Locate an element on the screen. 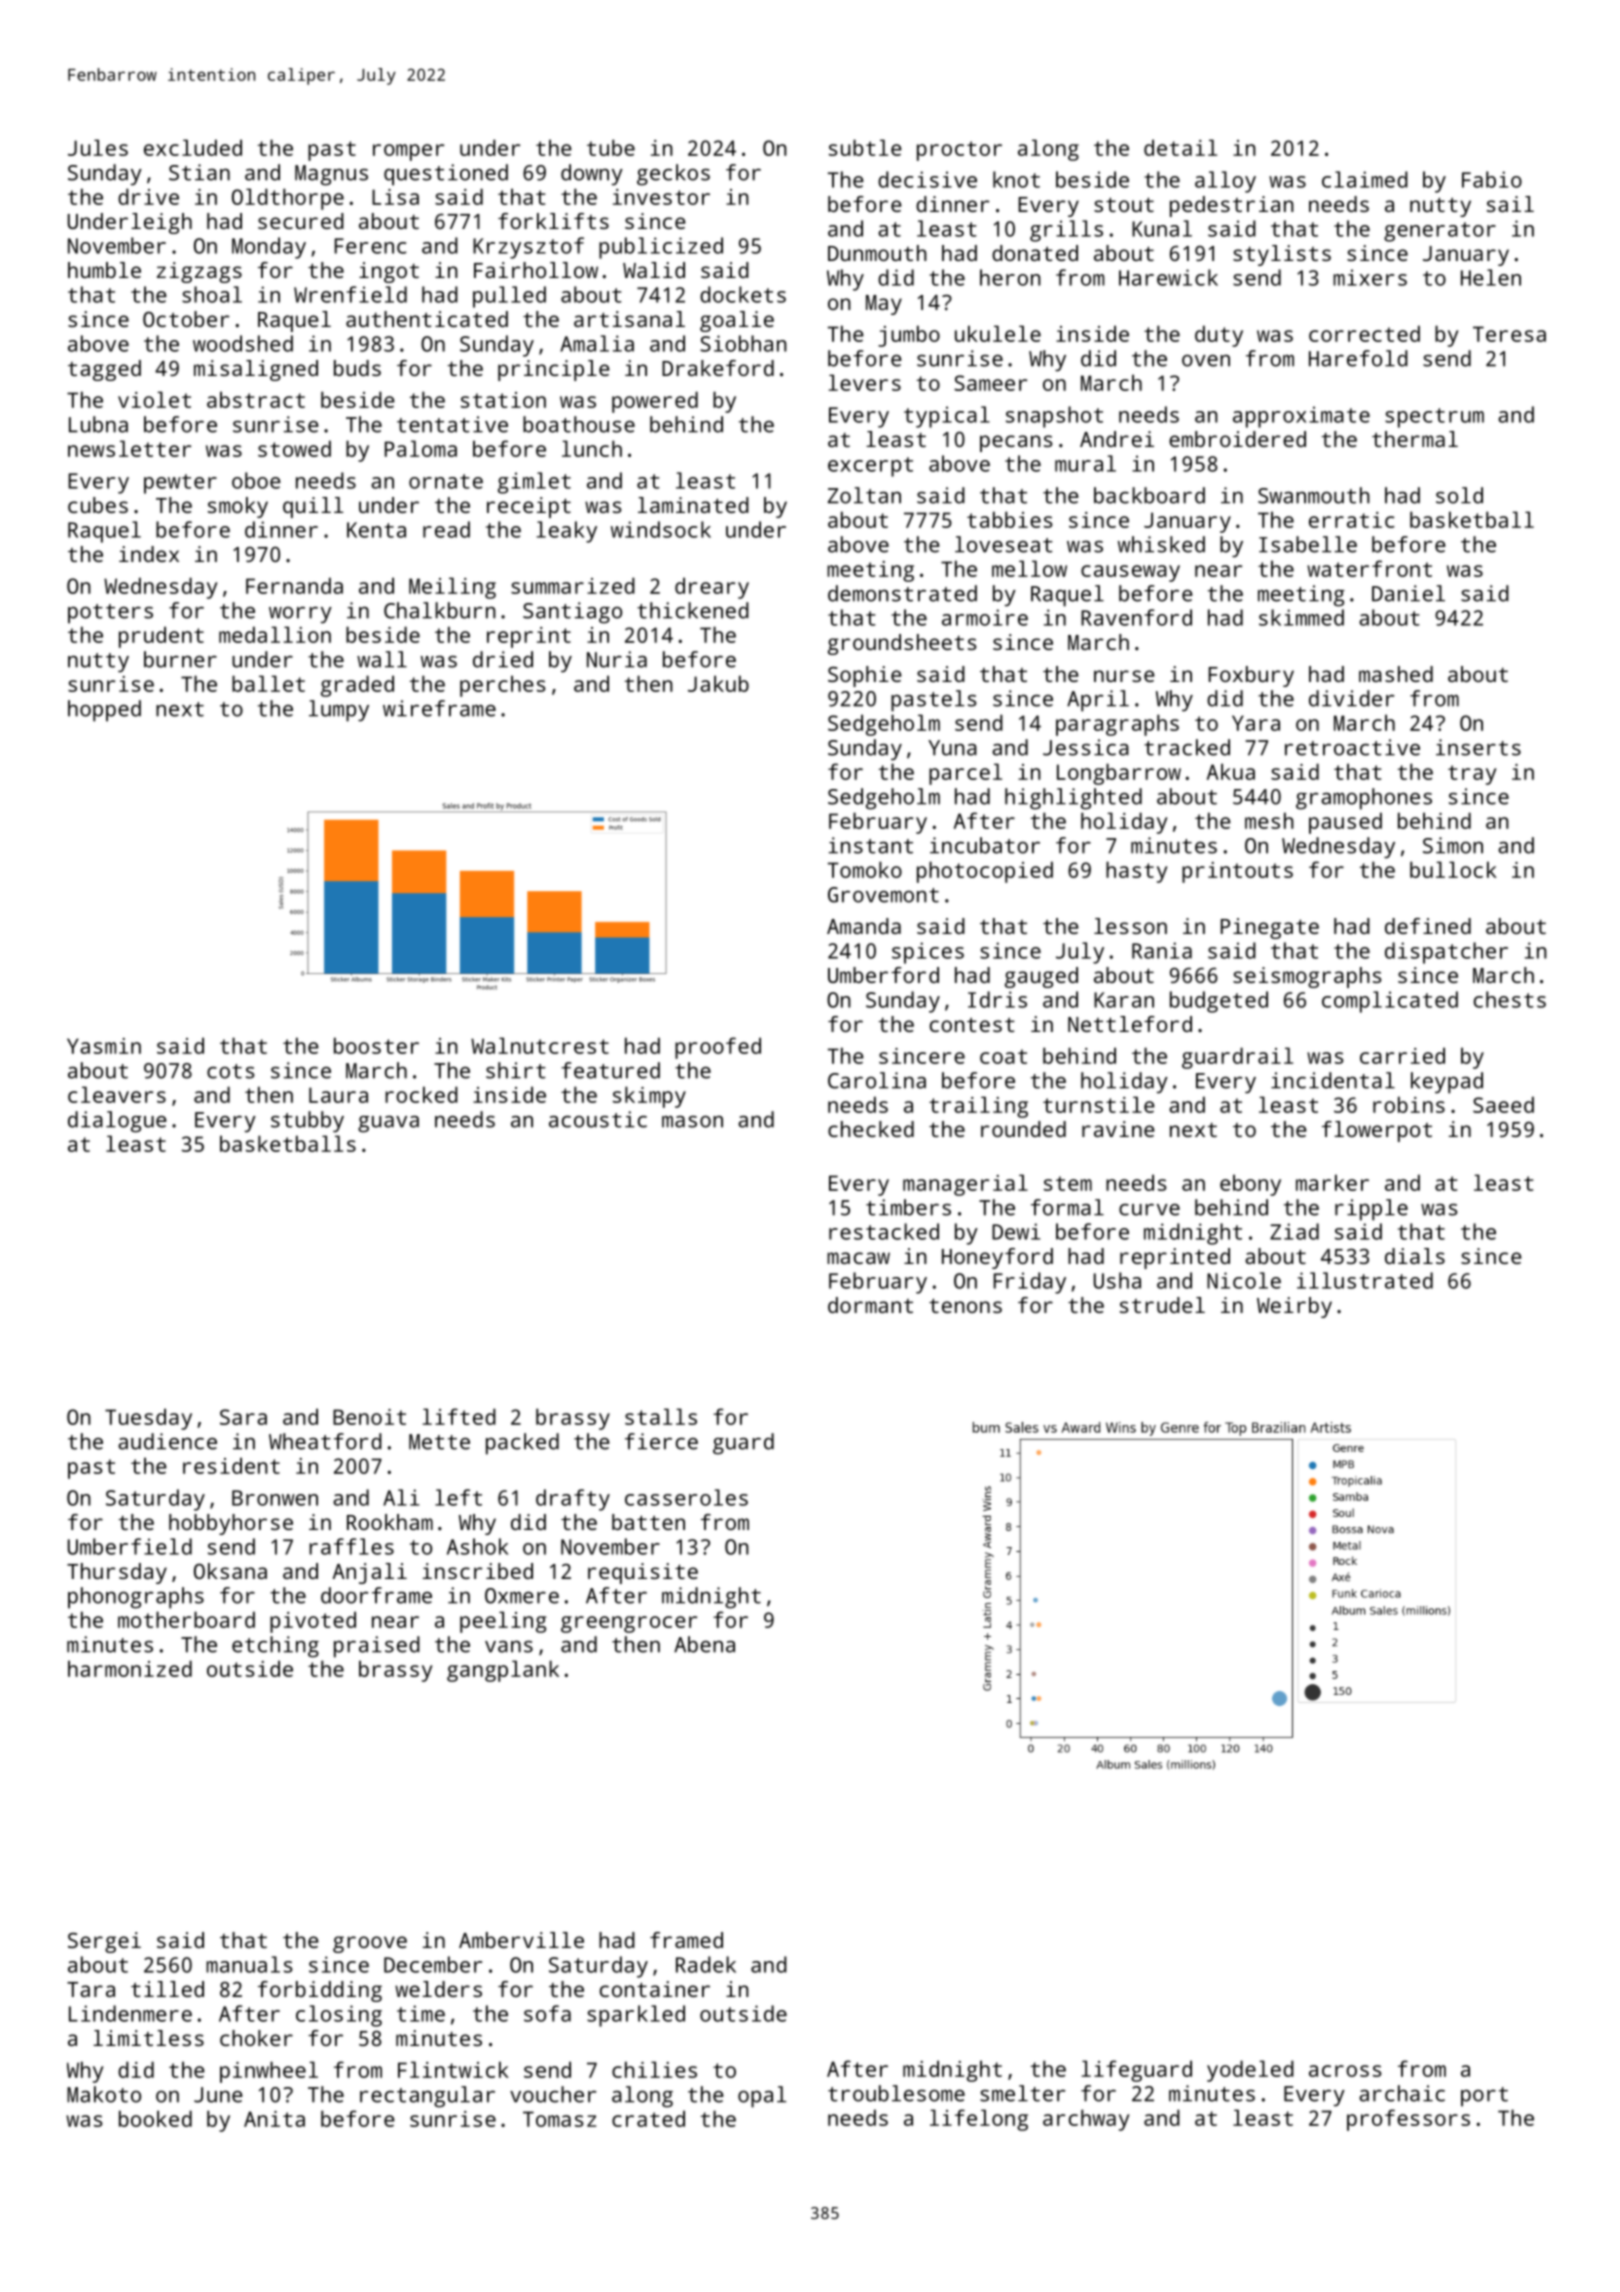 Image resolution: width=1620 pixels, height=2292 pixels. Dunmouth is located at coordinates (877, 253).
